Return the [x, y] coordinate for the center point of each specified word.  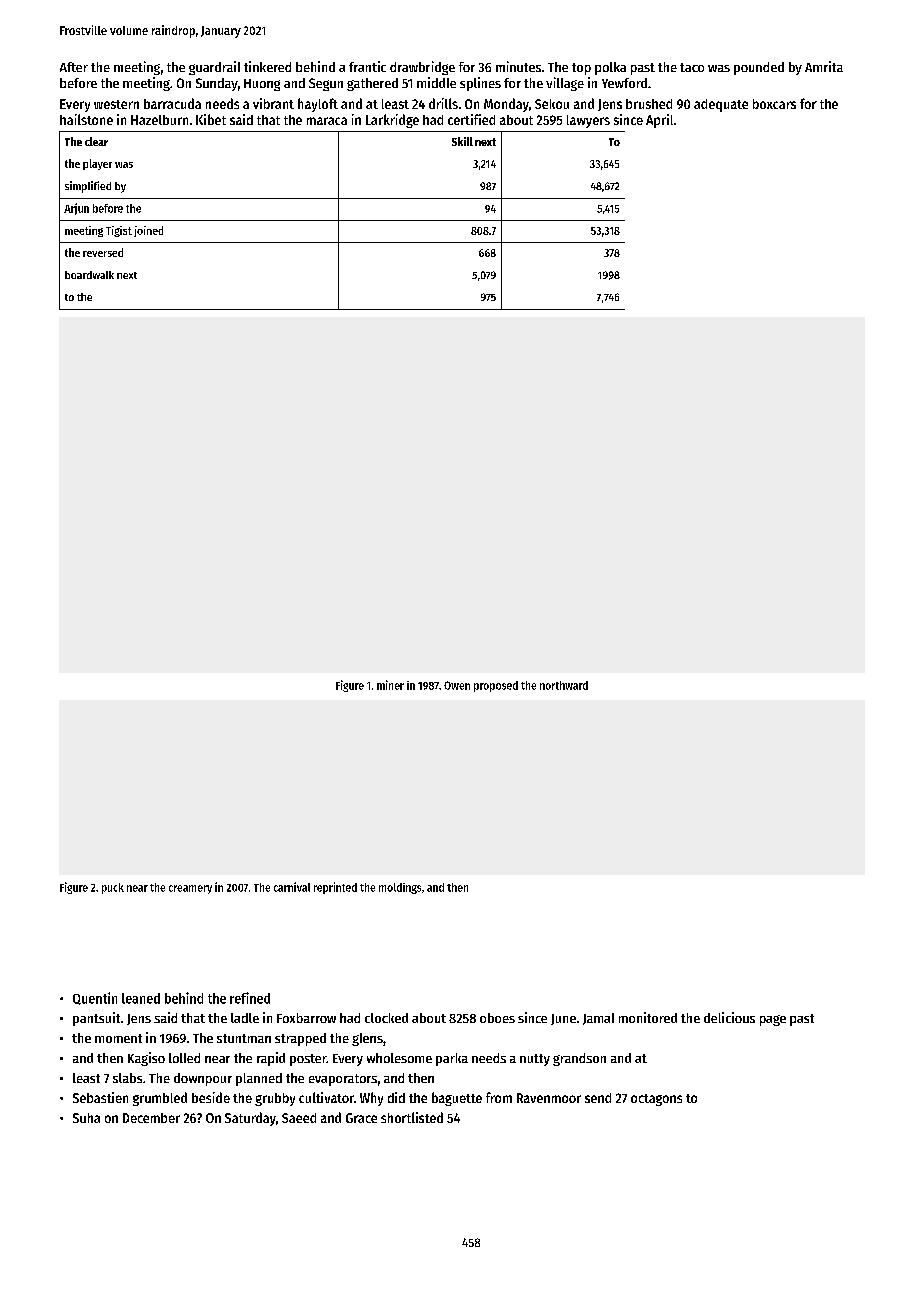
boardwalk [89, 275]
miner [390, 685]
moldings [400, 888]
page [773, 1020]
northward [564, 685]
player [97, 164]
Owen [457, 685]
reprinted [335, 888]
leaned [141, 998]
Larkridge [392, 121]
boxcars [774, 104]
